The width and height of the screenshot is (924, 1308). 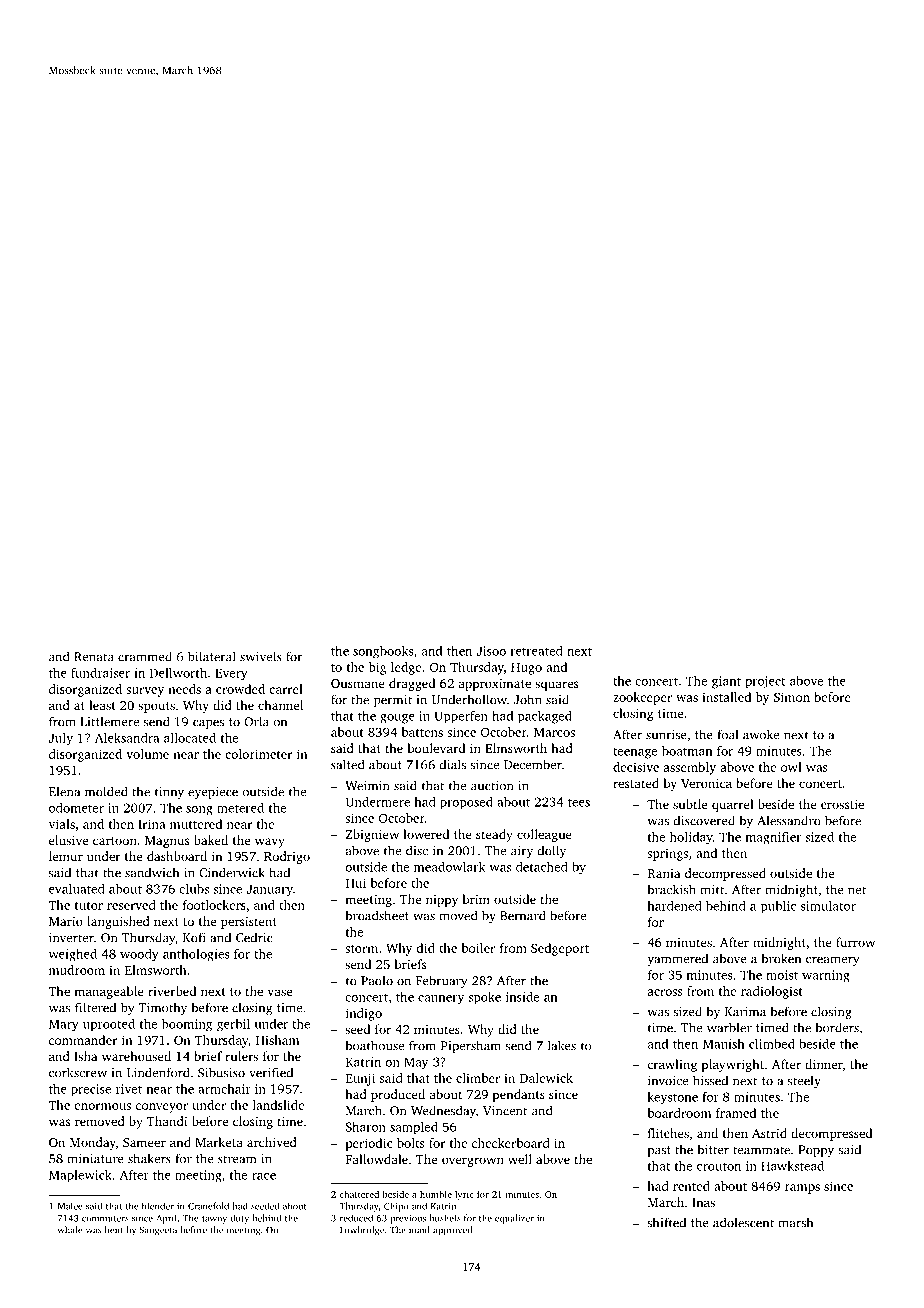 I want to click on teenage, so click(x=635, y=753).
